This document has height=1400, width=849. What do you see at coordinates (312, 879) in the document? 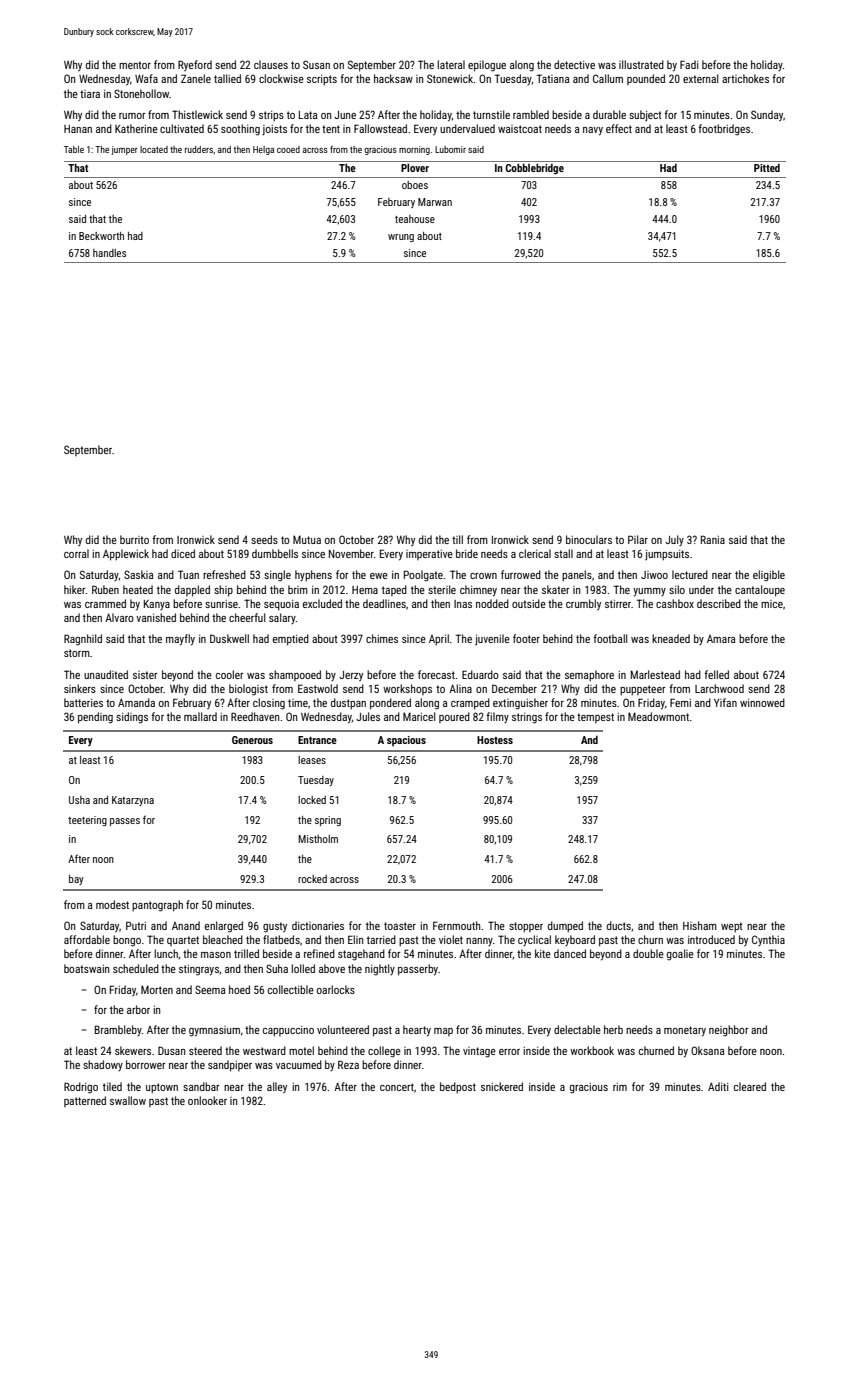
I see `rocked` at bounding box center [312, 879].
